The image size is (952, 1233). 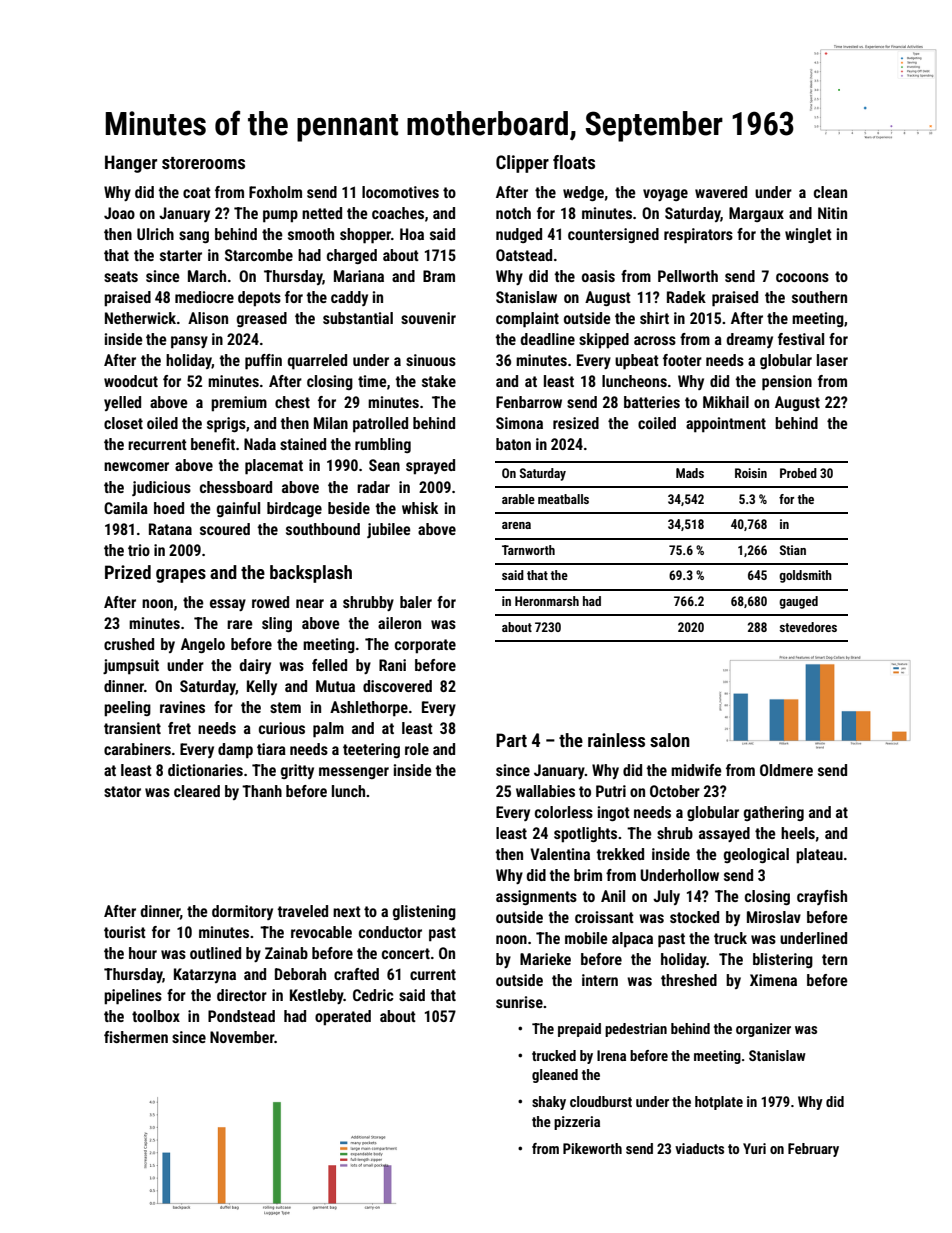 What do you see at coordinates (583, 193) in the page?
I see `wedge` at bounding box center [583, 193].
